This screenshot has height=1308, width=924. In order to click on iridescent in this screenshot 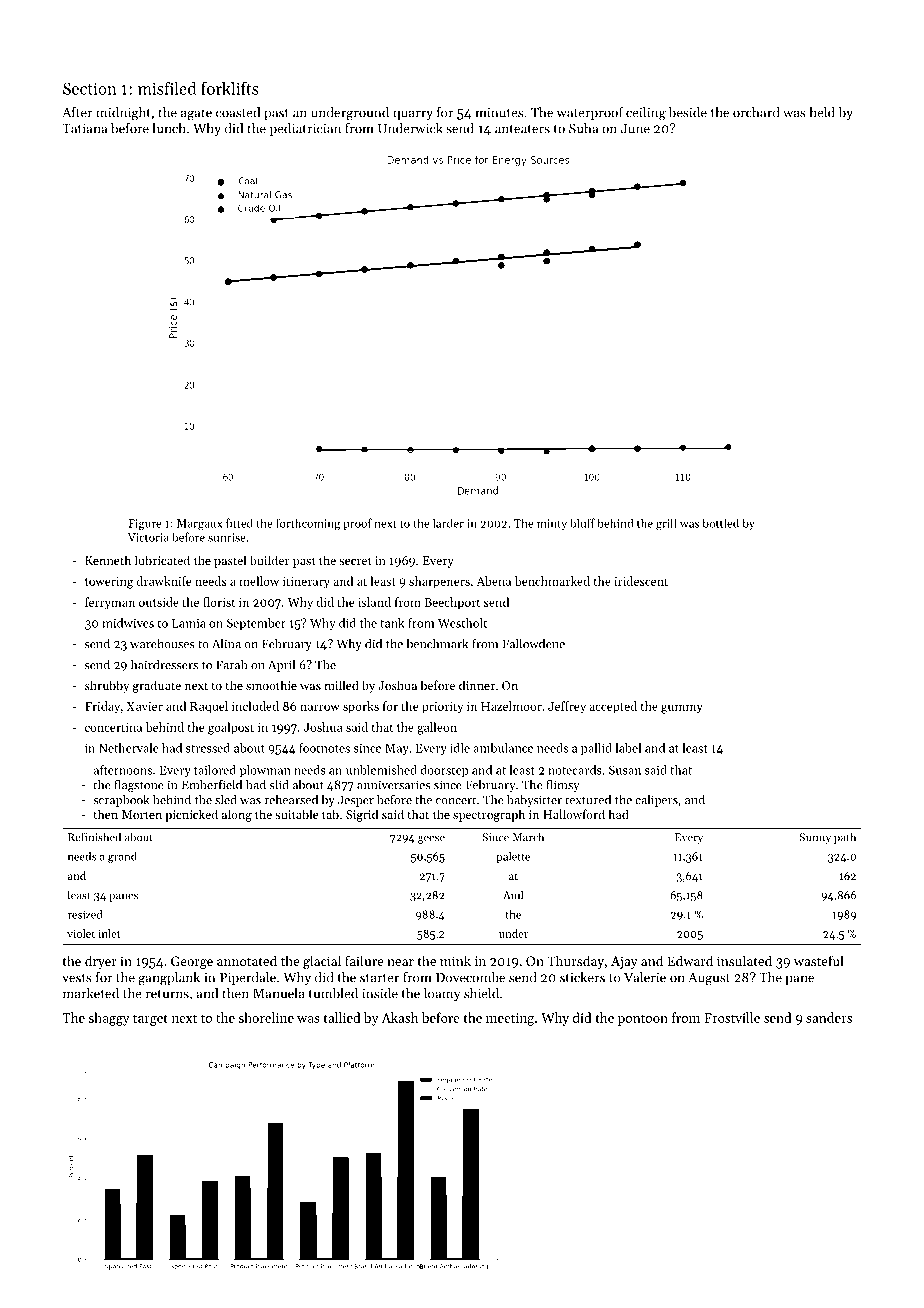, I will do `click(641, 581)`.
